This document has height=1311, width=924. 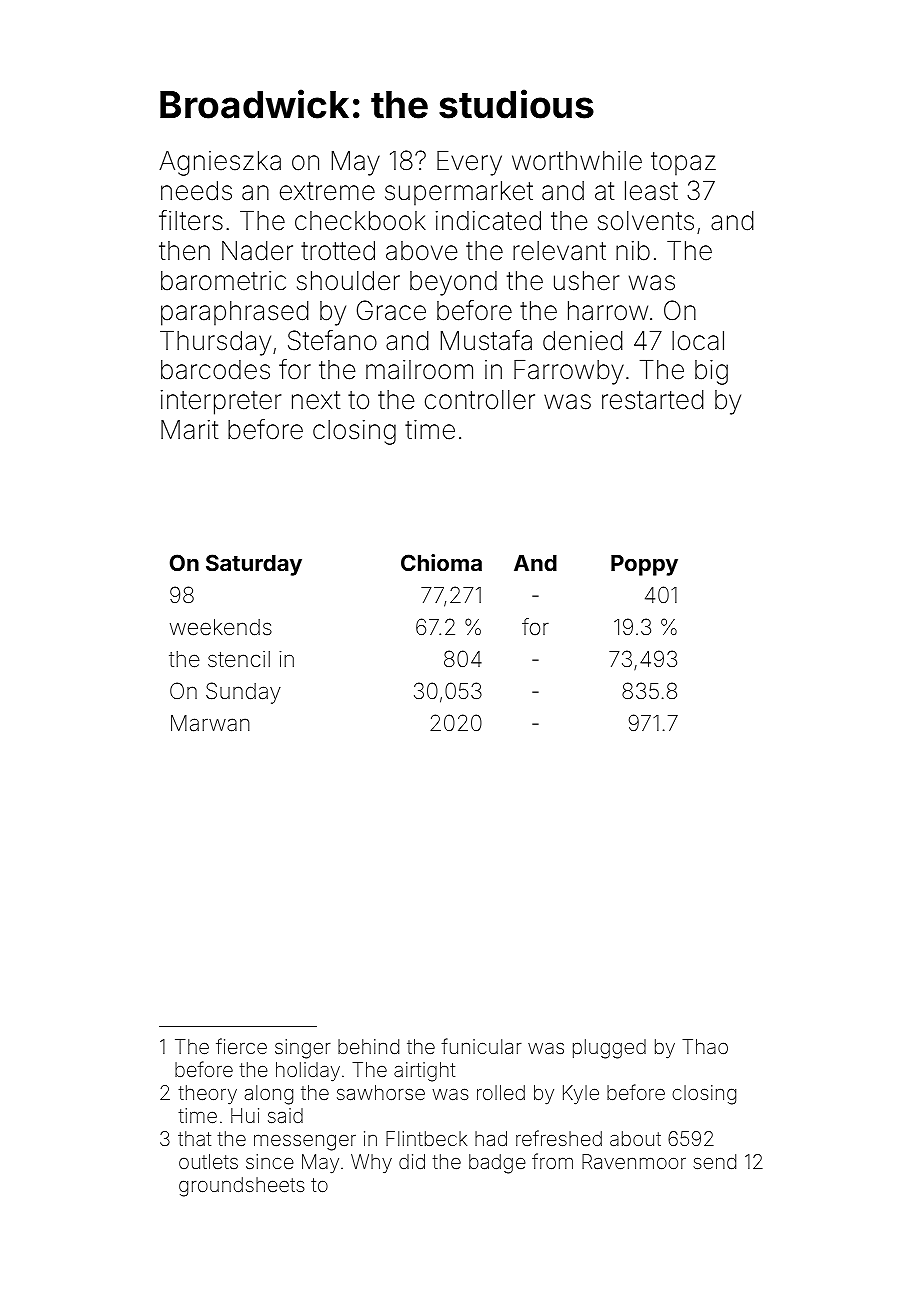 What do you see at coordinates (644, 565) in the document?
I see `Poppy` at bounding box center [644, 565].
